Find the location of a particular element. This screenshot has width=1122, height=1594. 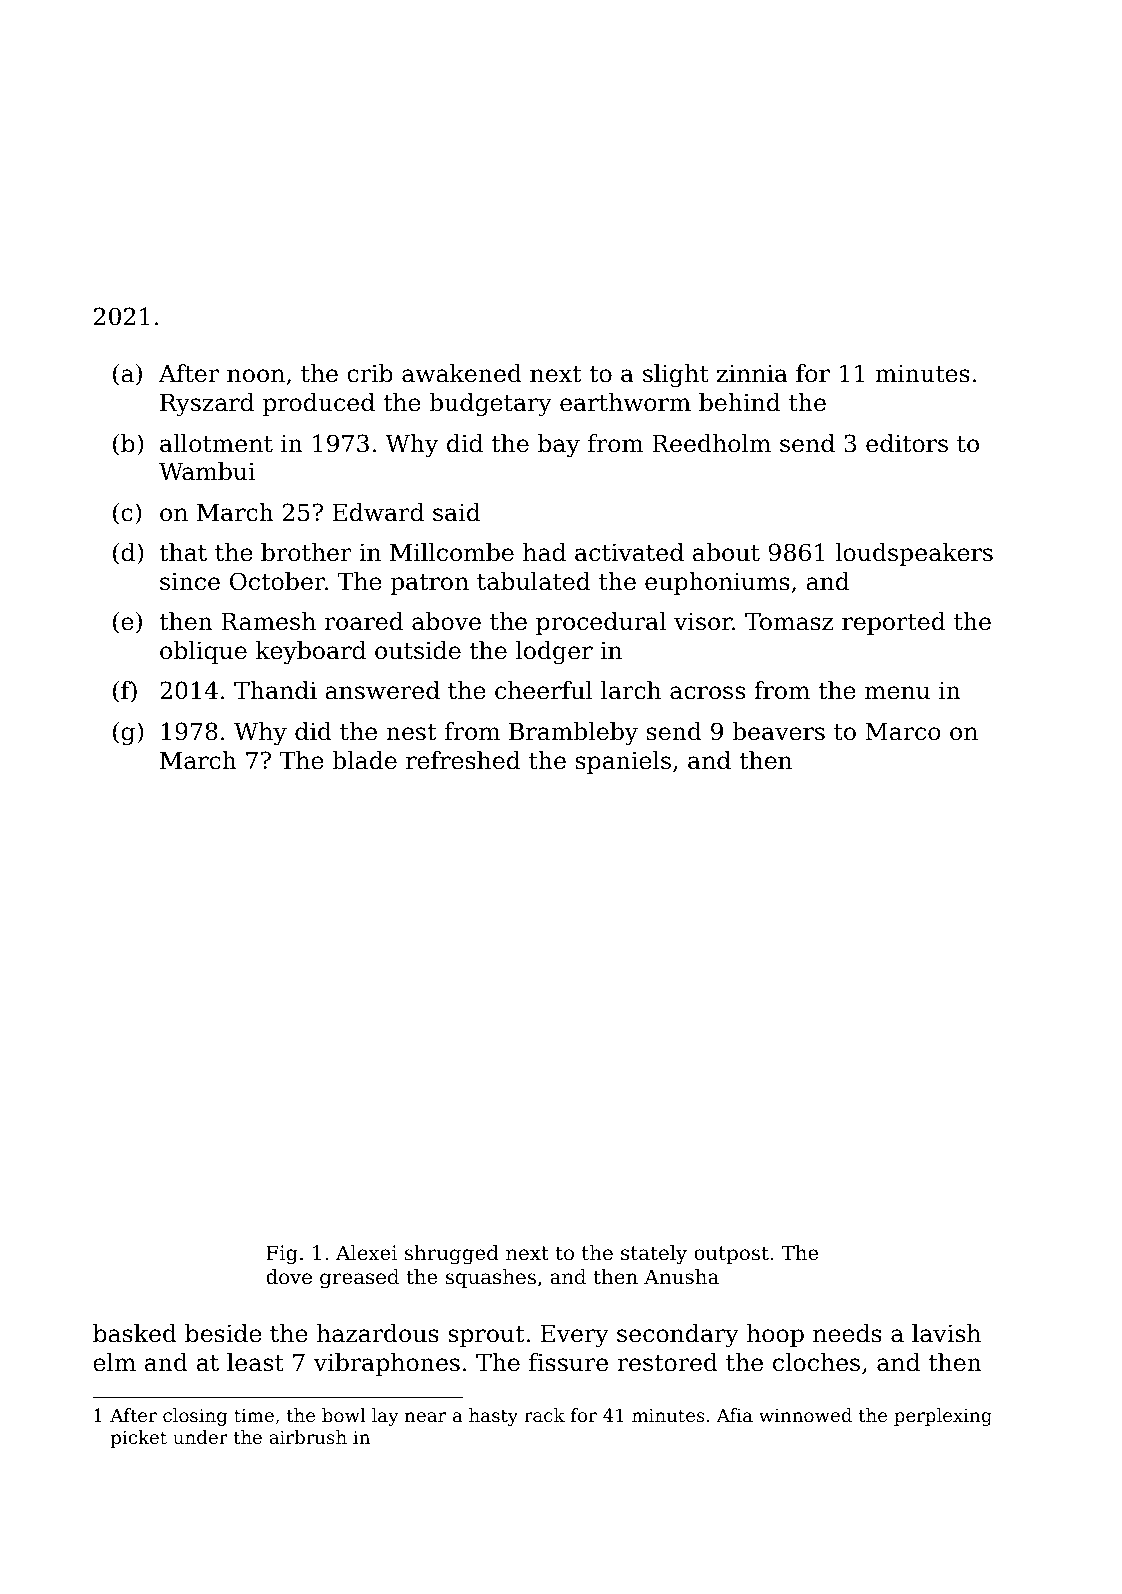

said is located at coordinates (456, 512).
